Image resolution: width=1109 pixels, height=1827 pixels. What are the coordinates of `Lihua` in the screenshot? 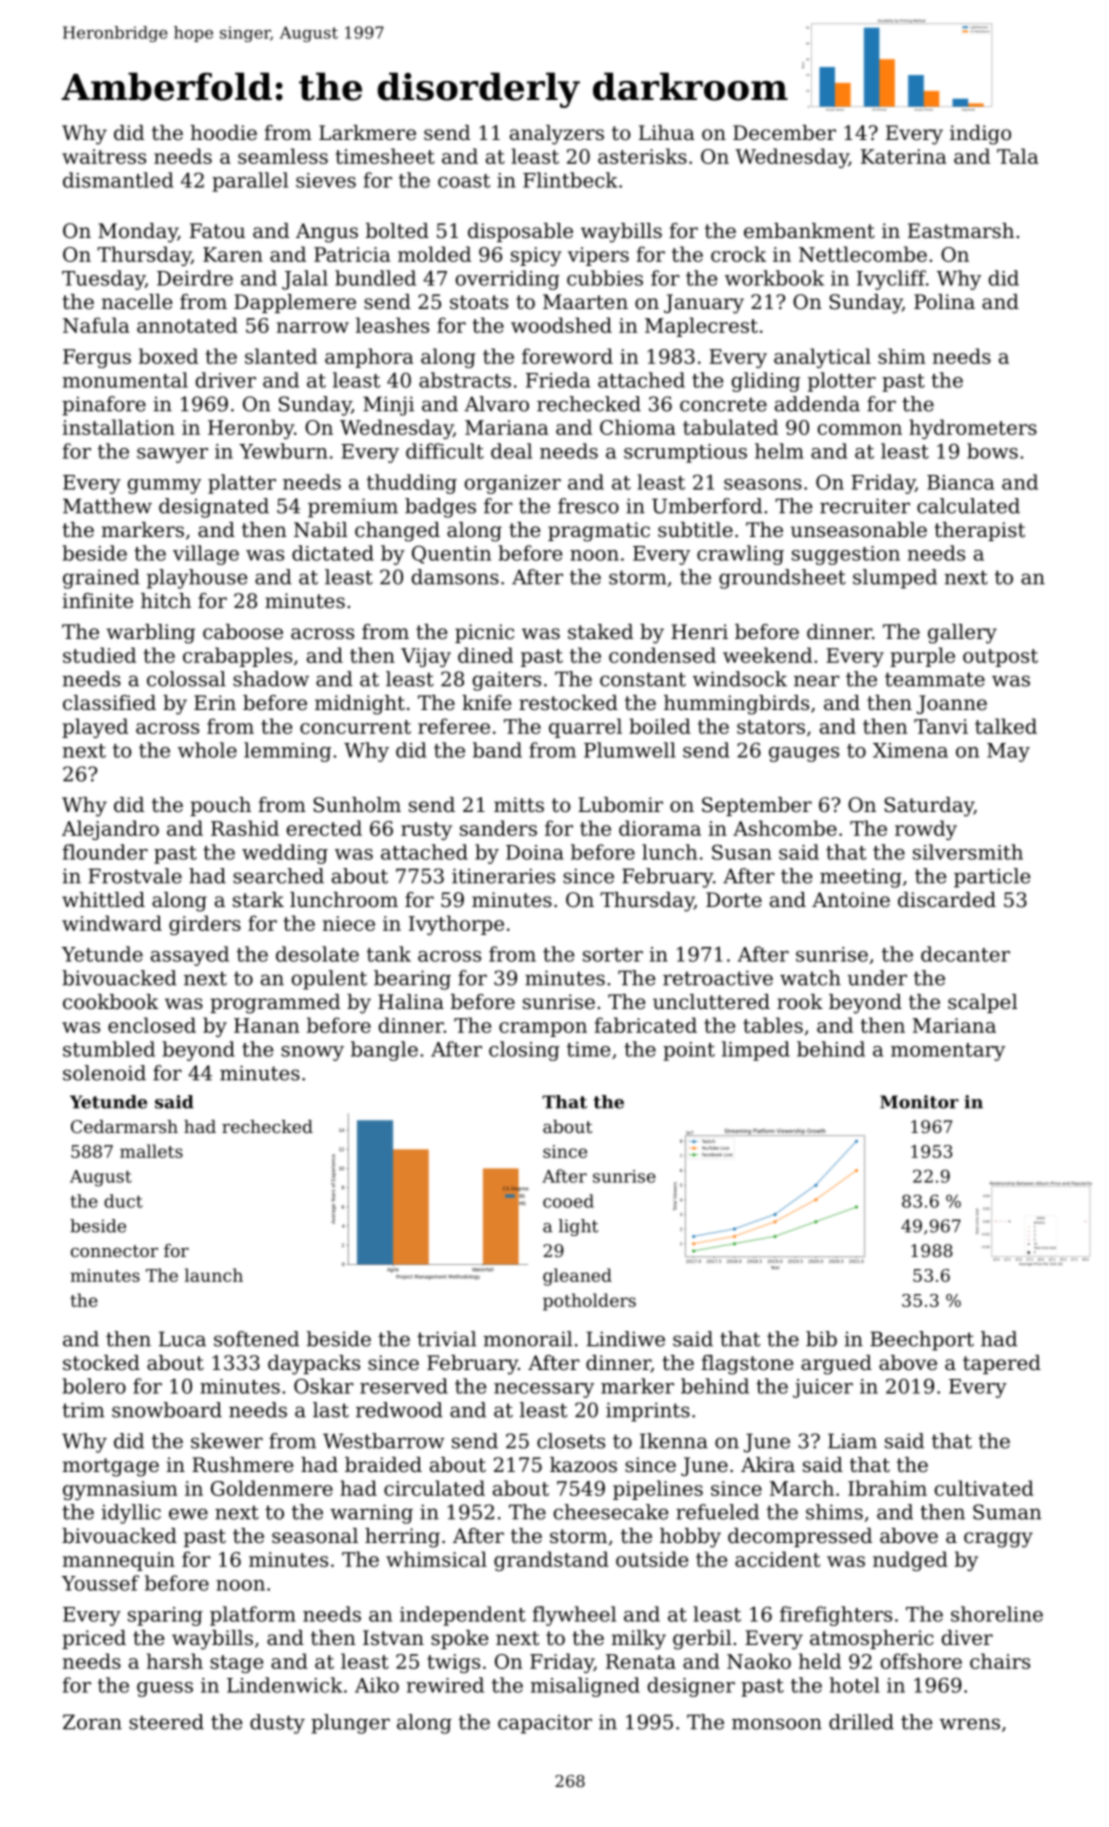 It's located at (667, 132).
